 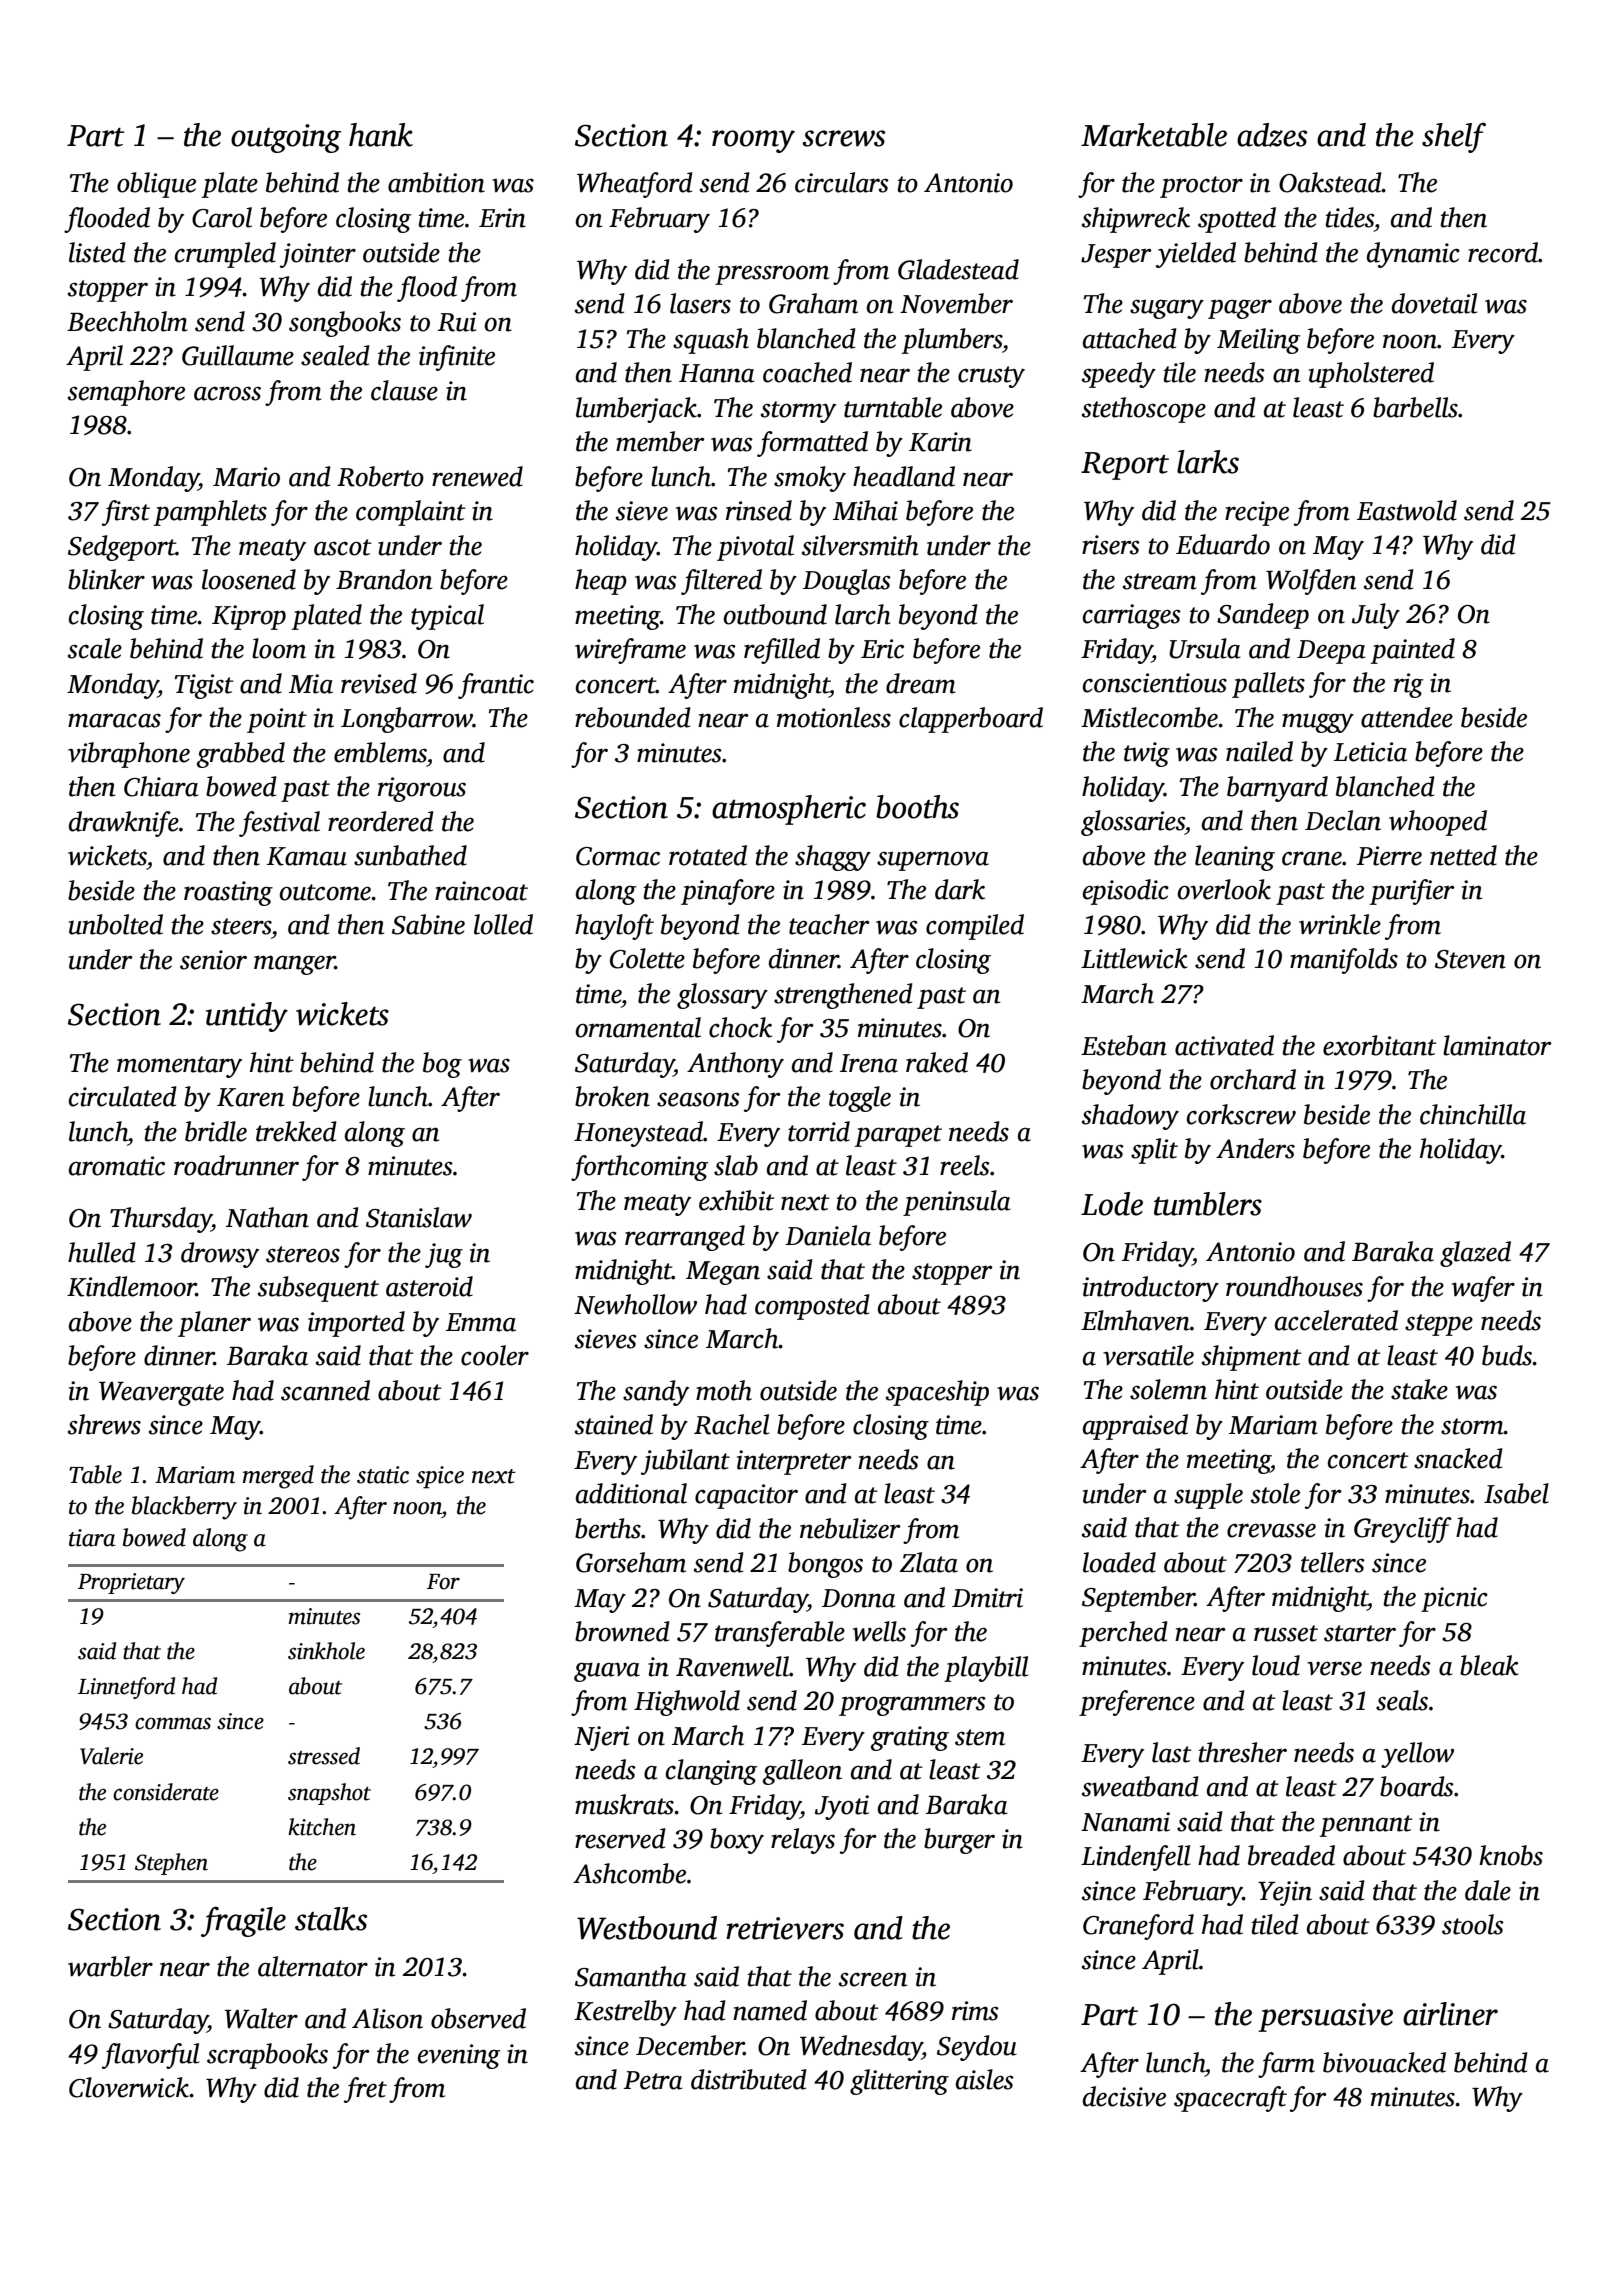 What do you see at coordinates (863, 614) in the page?
I see `larch` at bounding box center [863, 614].
